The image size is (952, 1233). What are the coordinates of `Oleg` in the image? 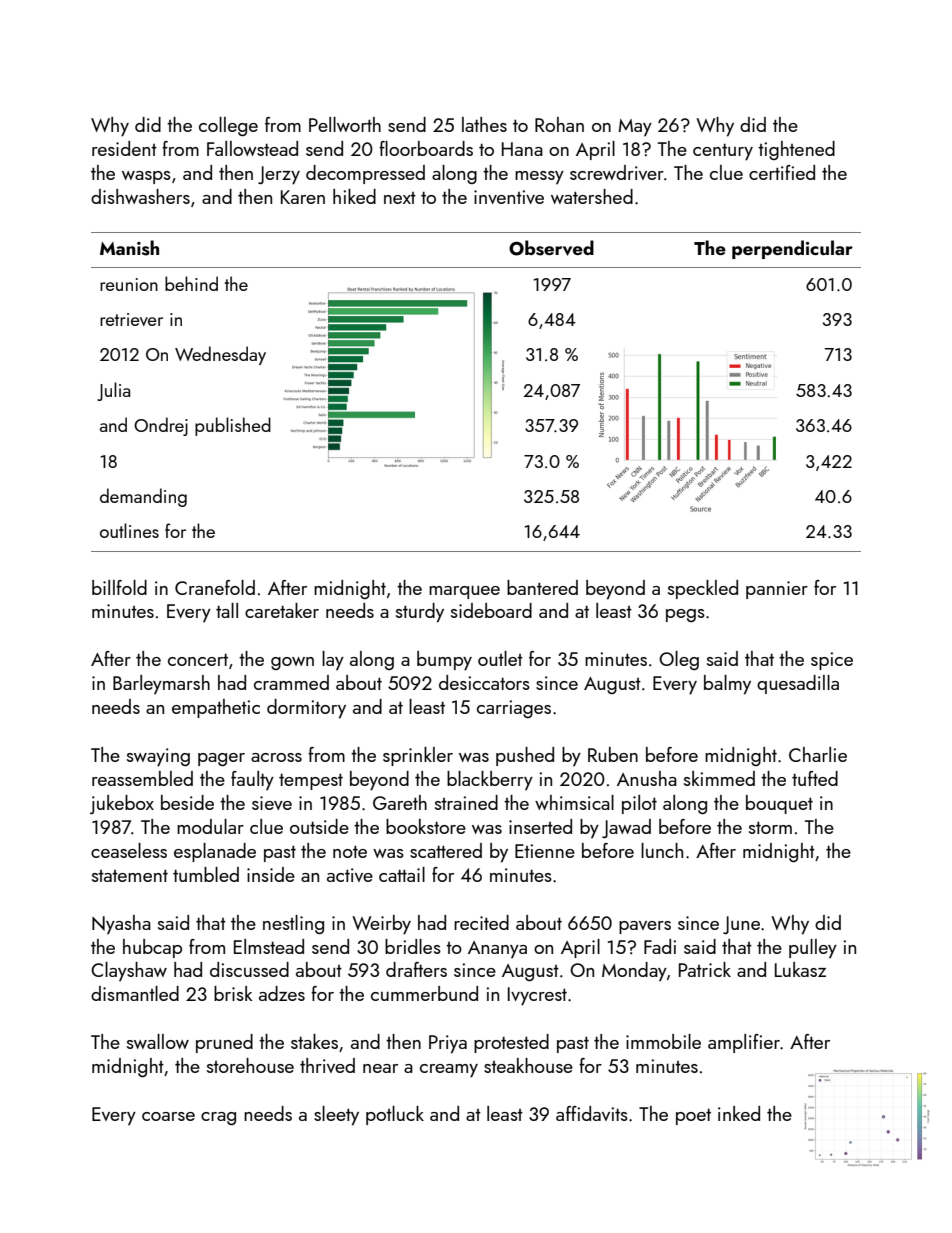 It's located at (679, 660).
